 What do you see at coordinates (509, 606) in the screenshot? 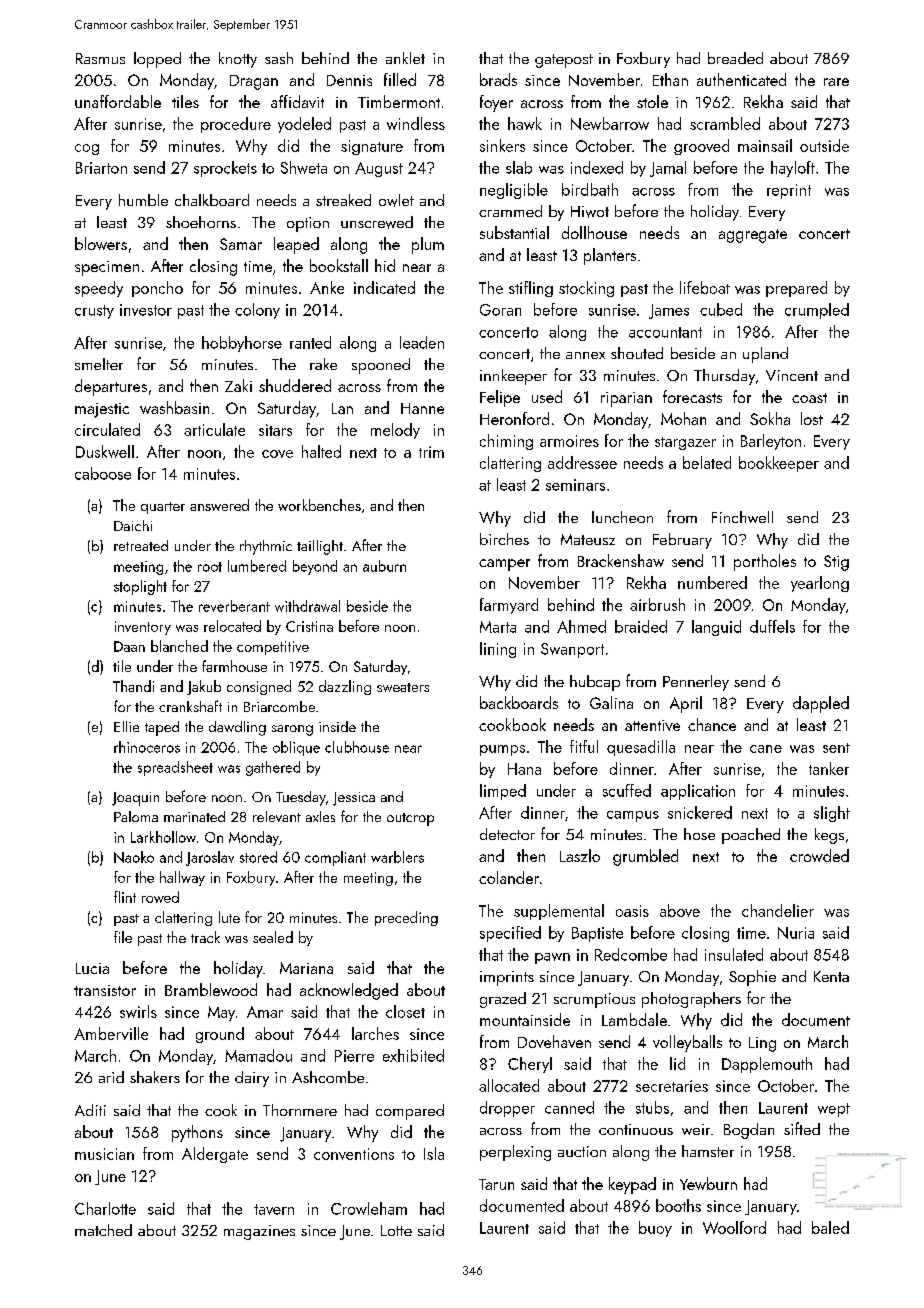
I see `farmyard` at bounding box center [509, 606].
